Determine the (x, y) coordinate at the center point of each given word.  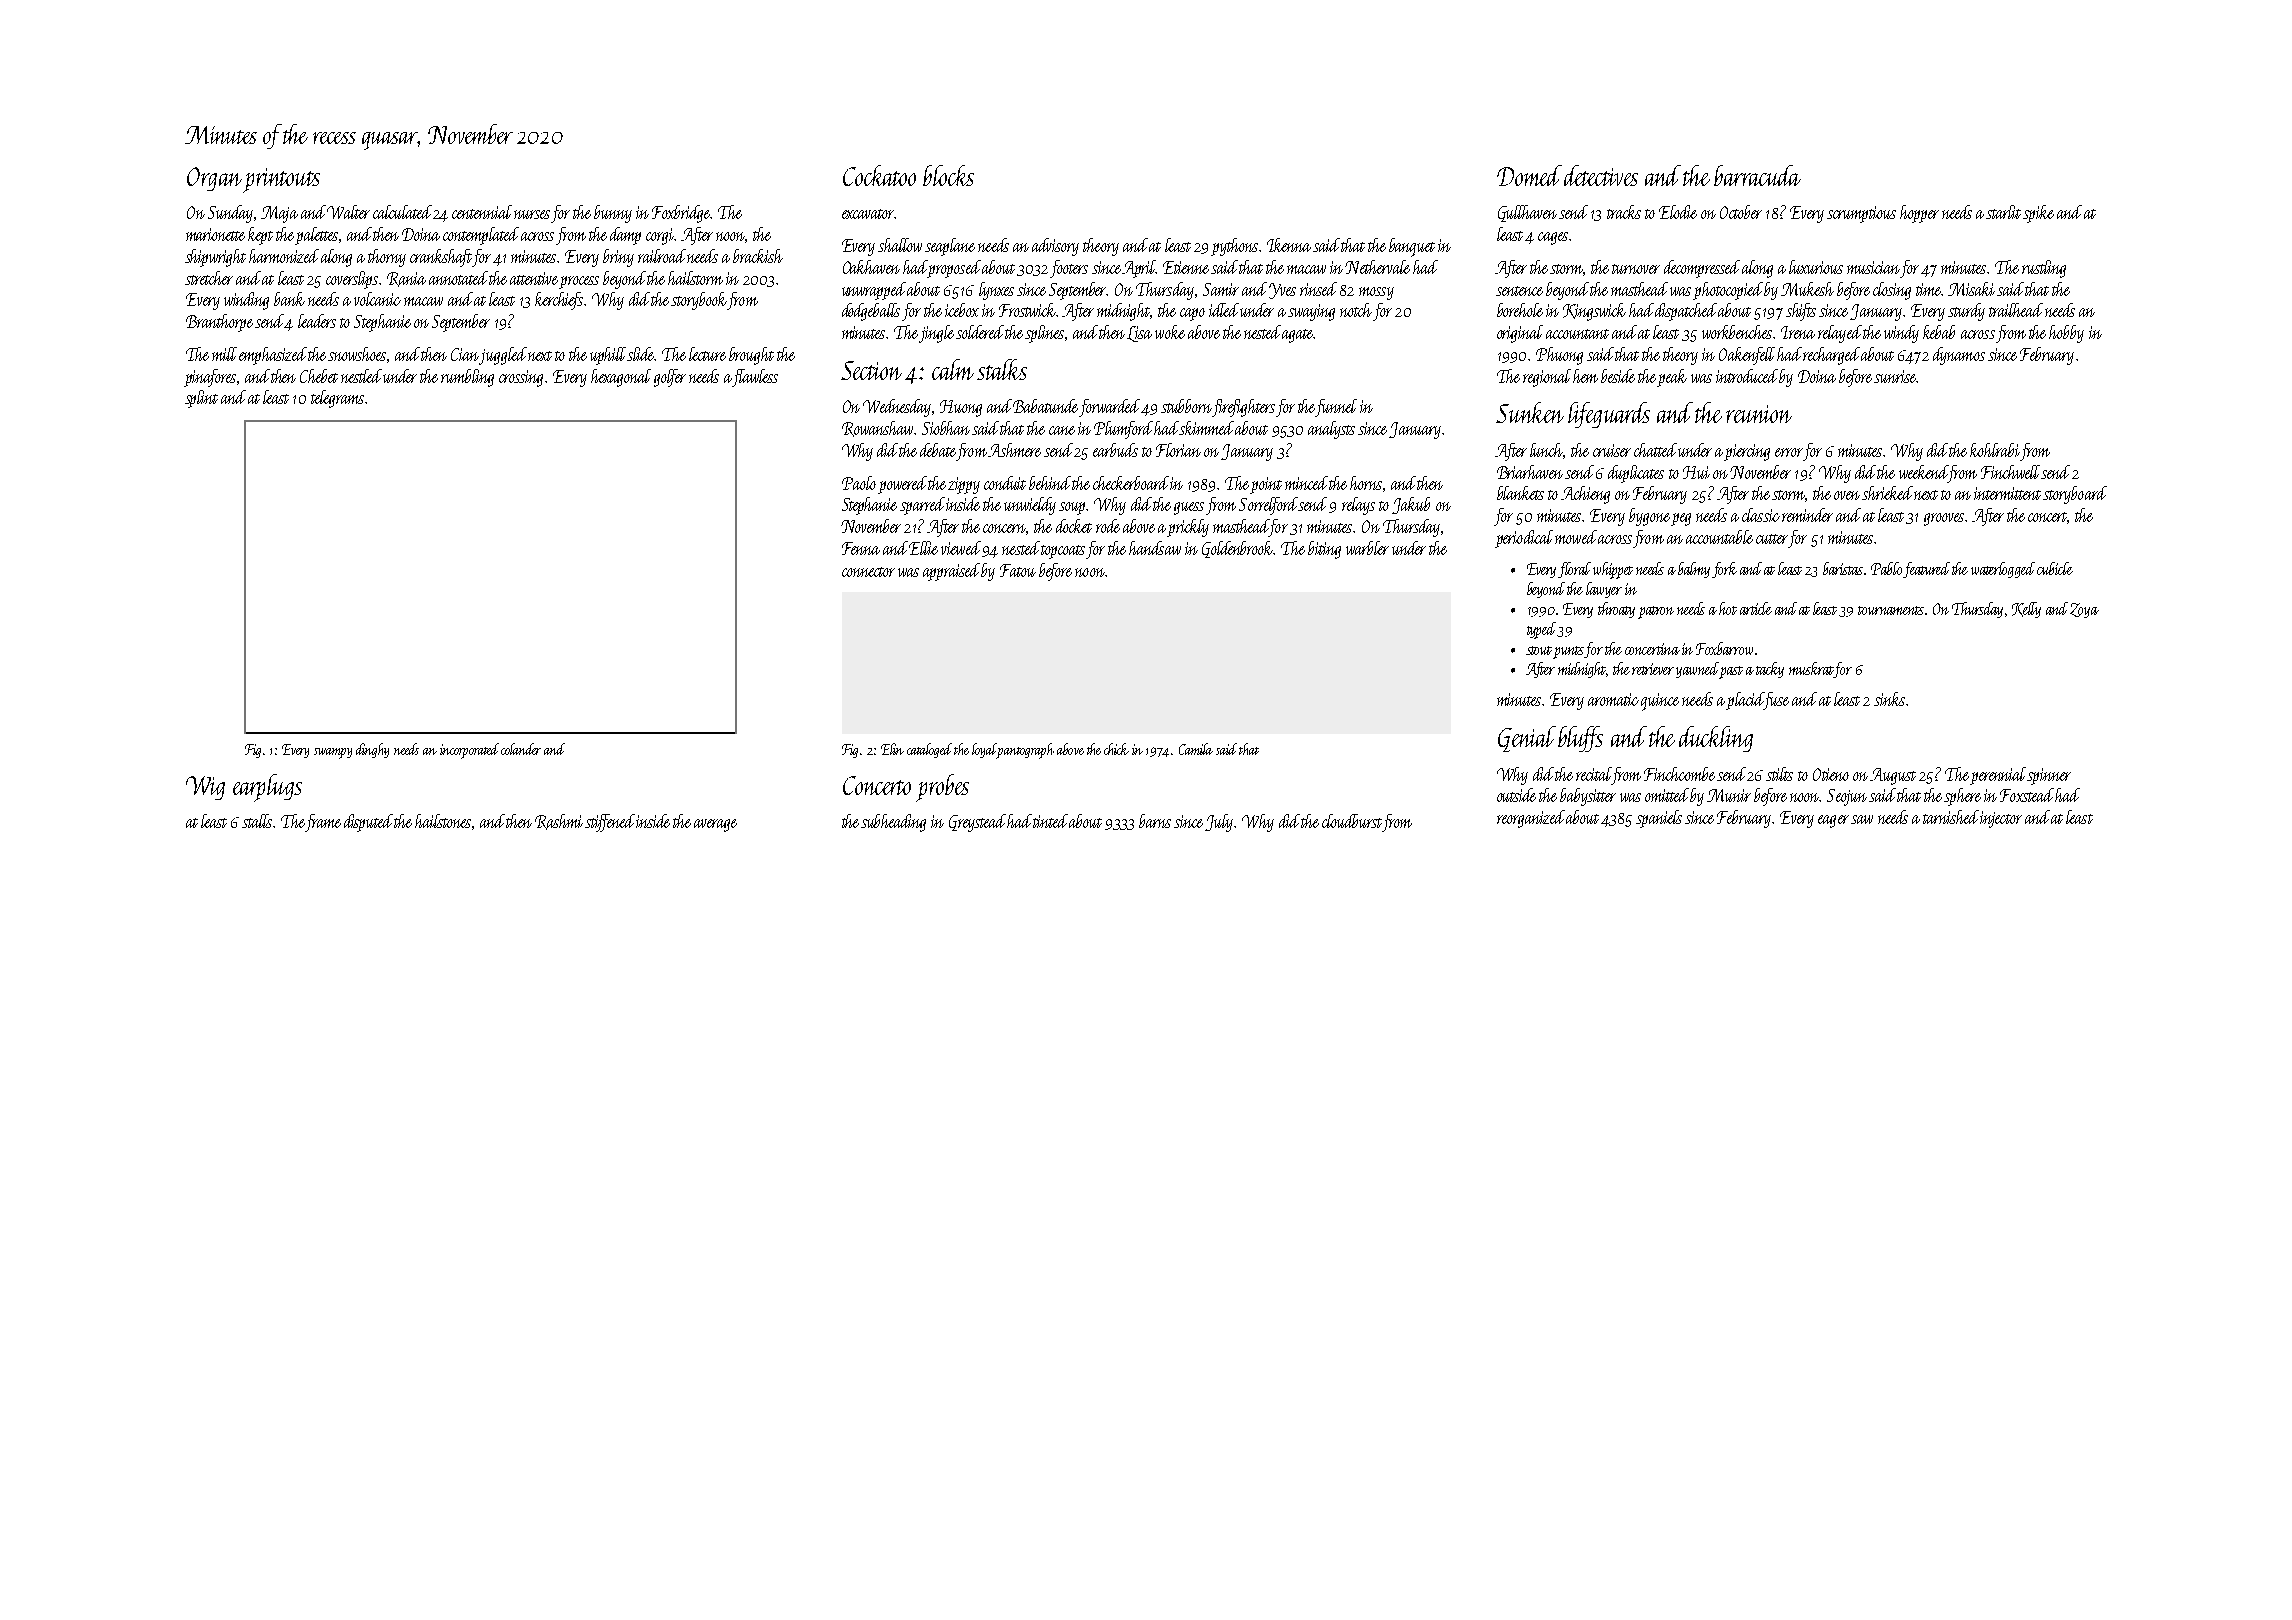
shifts (1801, 312)
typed (1541, 630)
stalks (1002, 369)
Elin (892, 749)
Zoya (2084, 610)
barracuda (1757, 175)
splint (201, 399)
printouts (281, 180)
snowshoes (357, 354)
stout (1539, 650)
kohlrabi (1995, 450)
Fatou (1018, 570)
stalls (257, 821)
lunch (1547, 451)
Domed (1529, 175)
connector (868, 572)
